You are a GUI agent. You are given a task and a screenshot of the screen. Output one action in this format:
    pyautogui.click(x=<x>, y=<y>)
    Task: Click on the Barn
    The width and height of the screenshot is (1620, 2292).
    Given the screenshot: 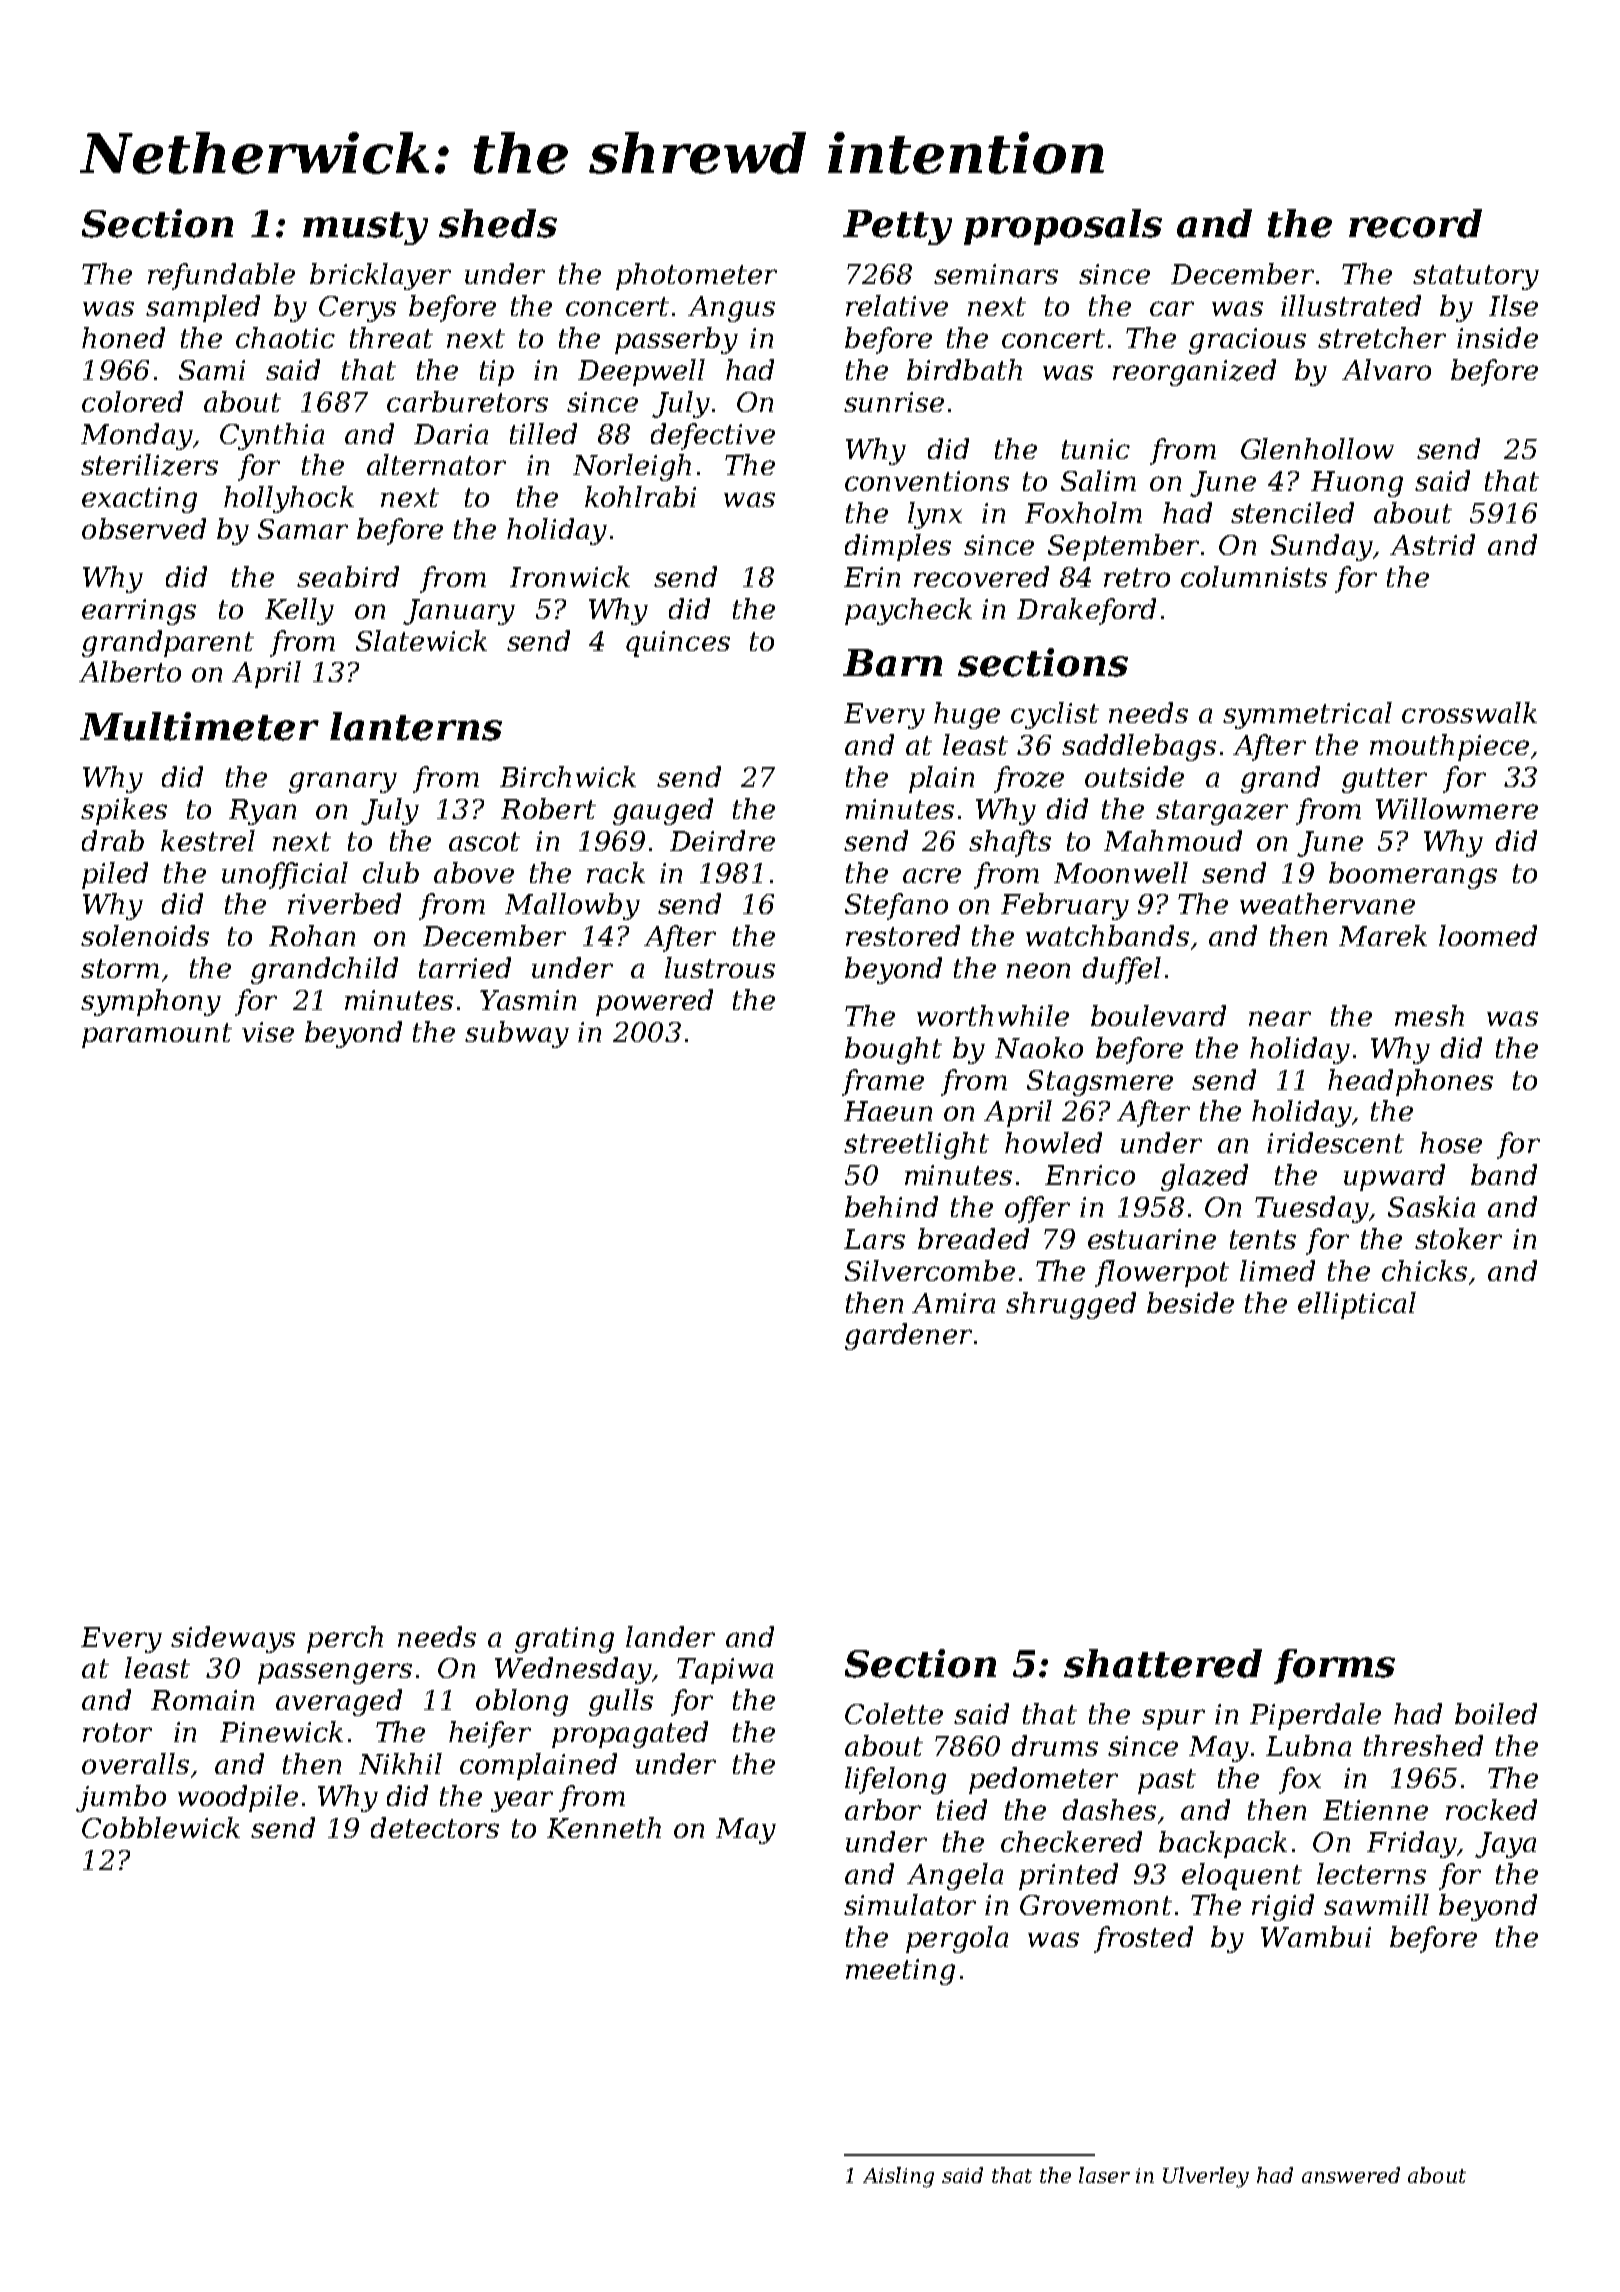 What is the action you would take?
    pyautogui.click(x=892, y=663)
